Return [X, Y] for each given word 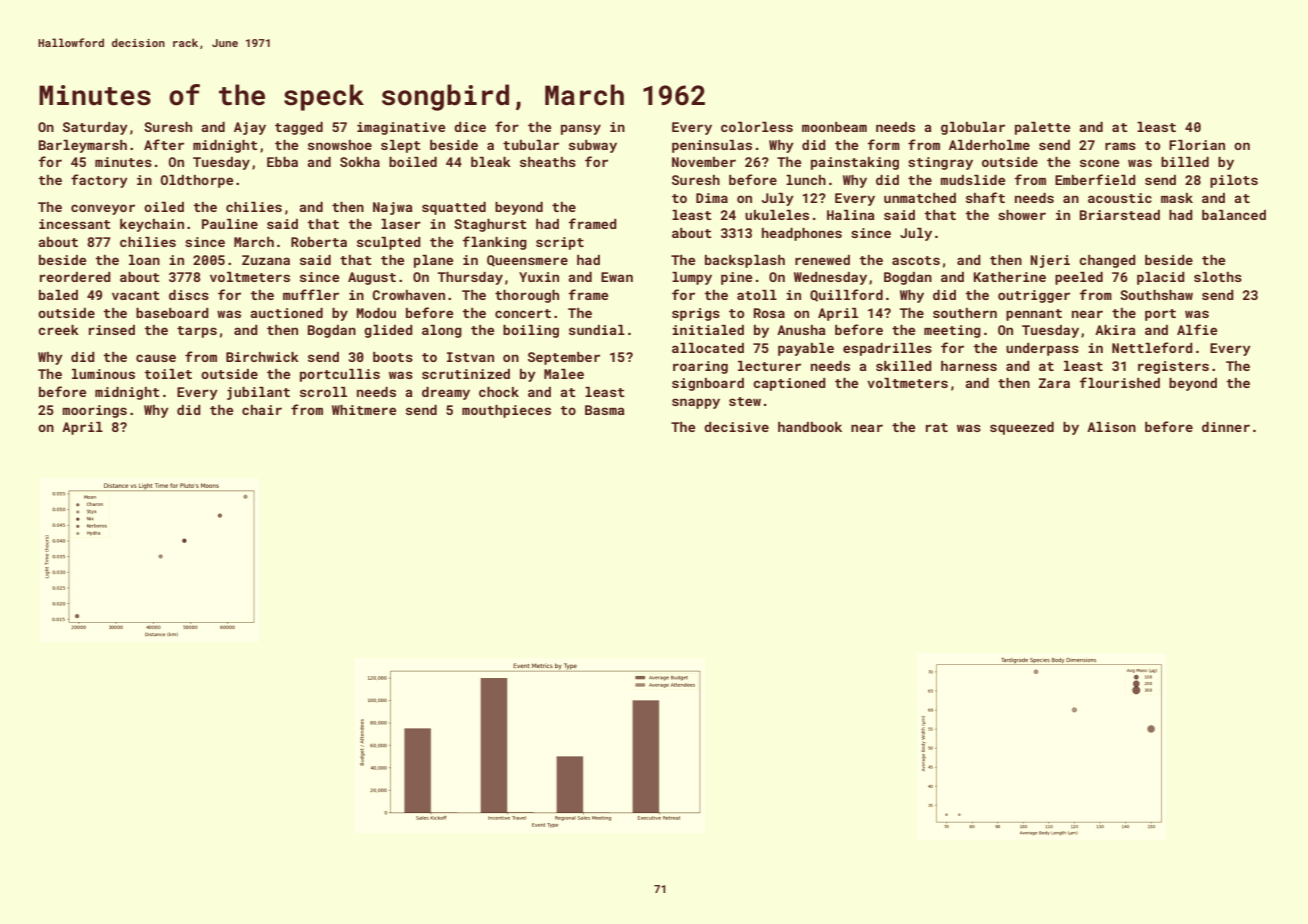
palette [1042, 128]
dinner [1226, 427]
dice [470, 127]
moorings [94, 411]
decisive [736, 427]
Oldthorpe [197, 181]
